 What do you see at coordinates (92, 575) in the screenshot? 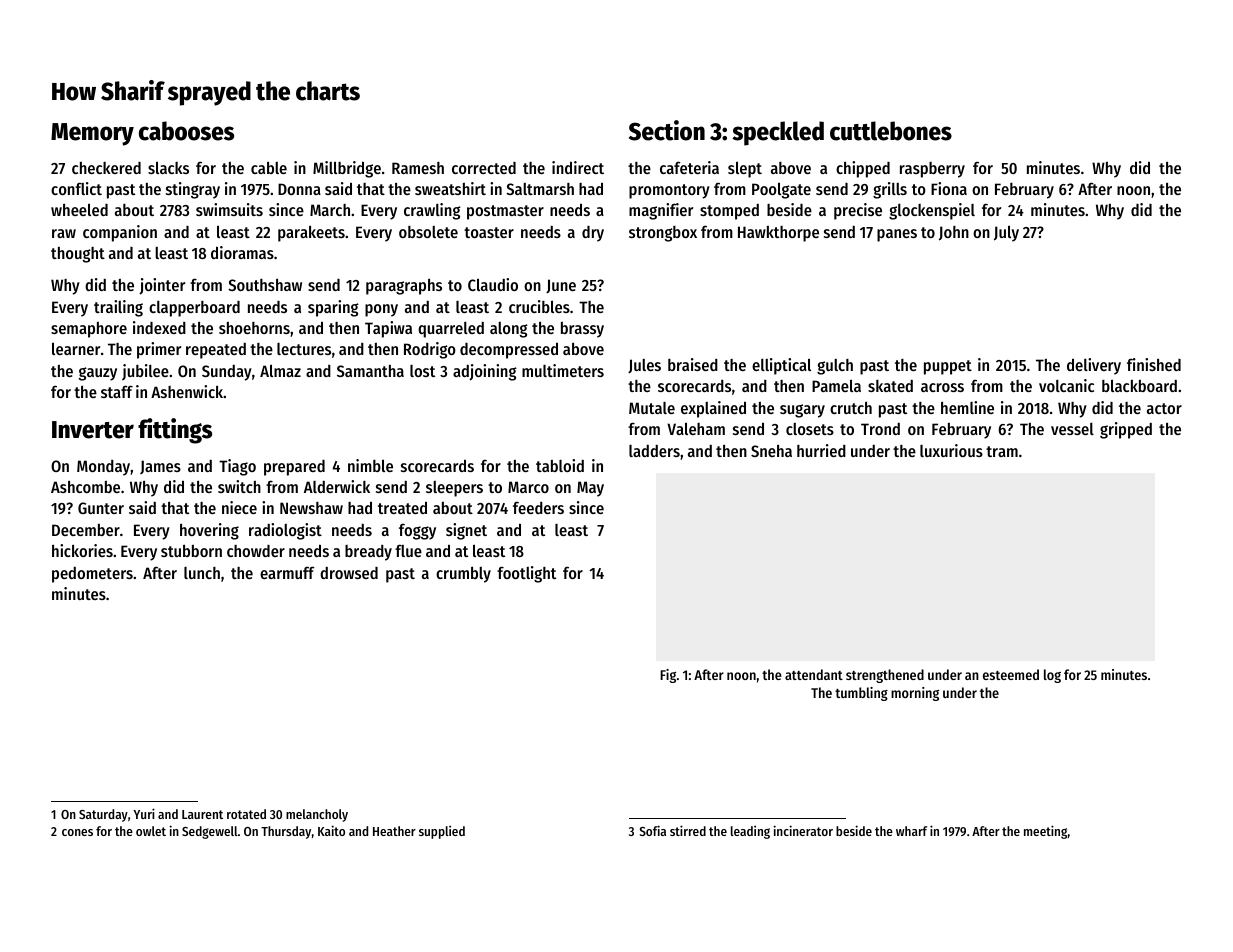
I see `pedometers` at bounding box center [92, 575].
